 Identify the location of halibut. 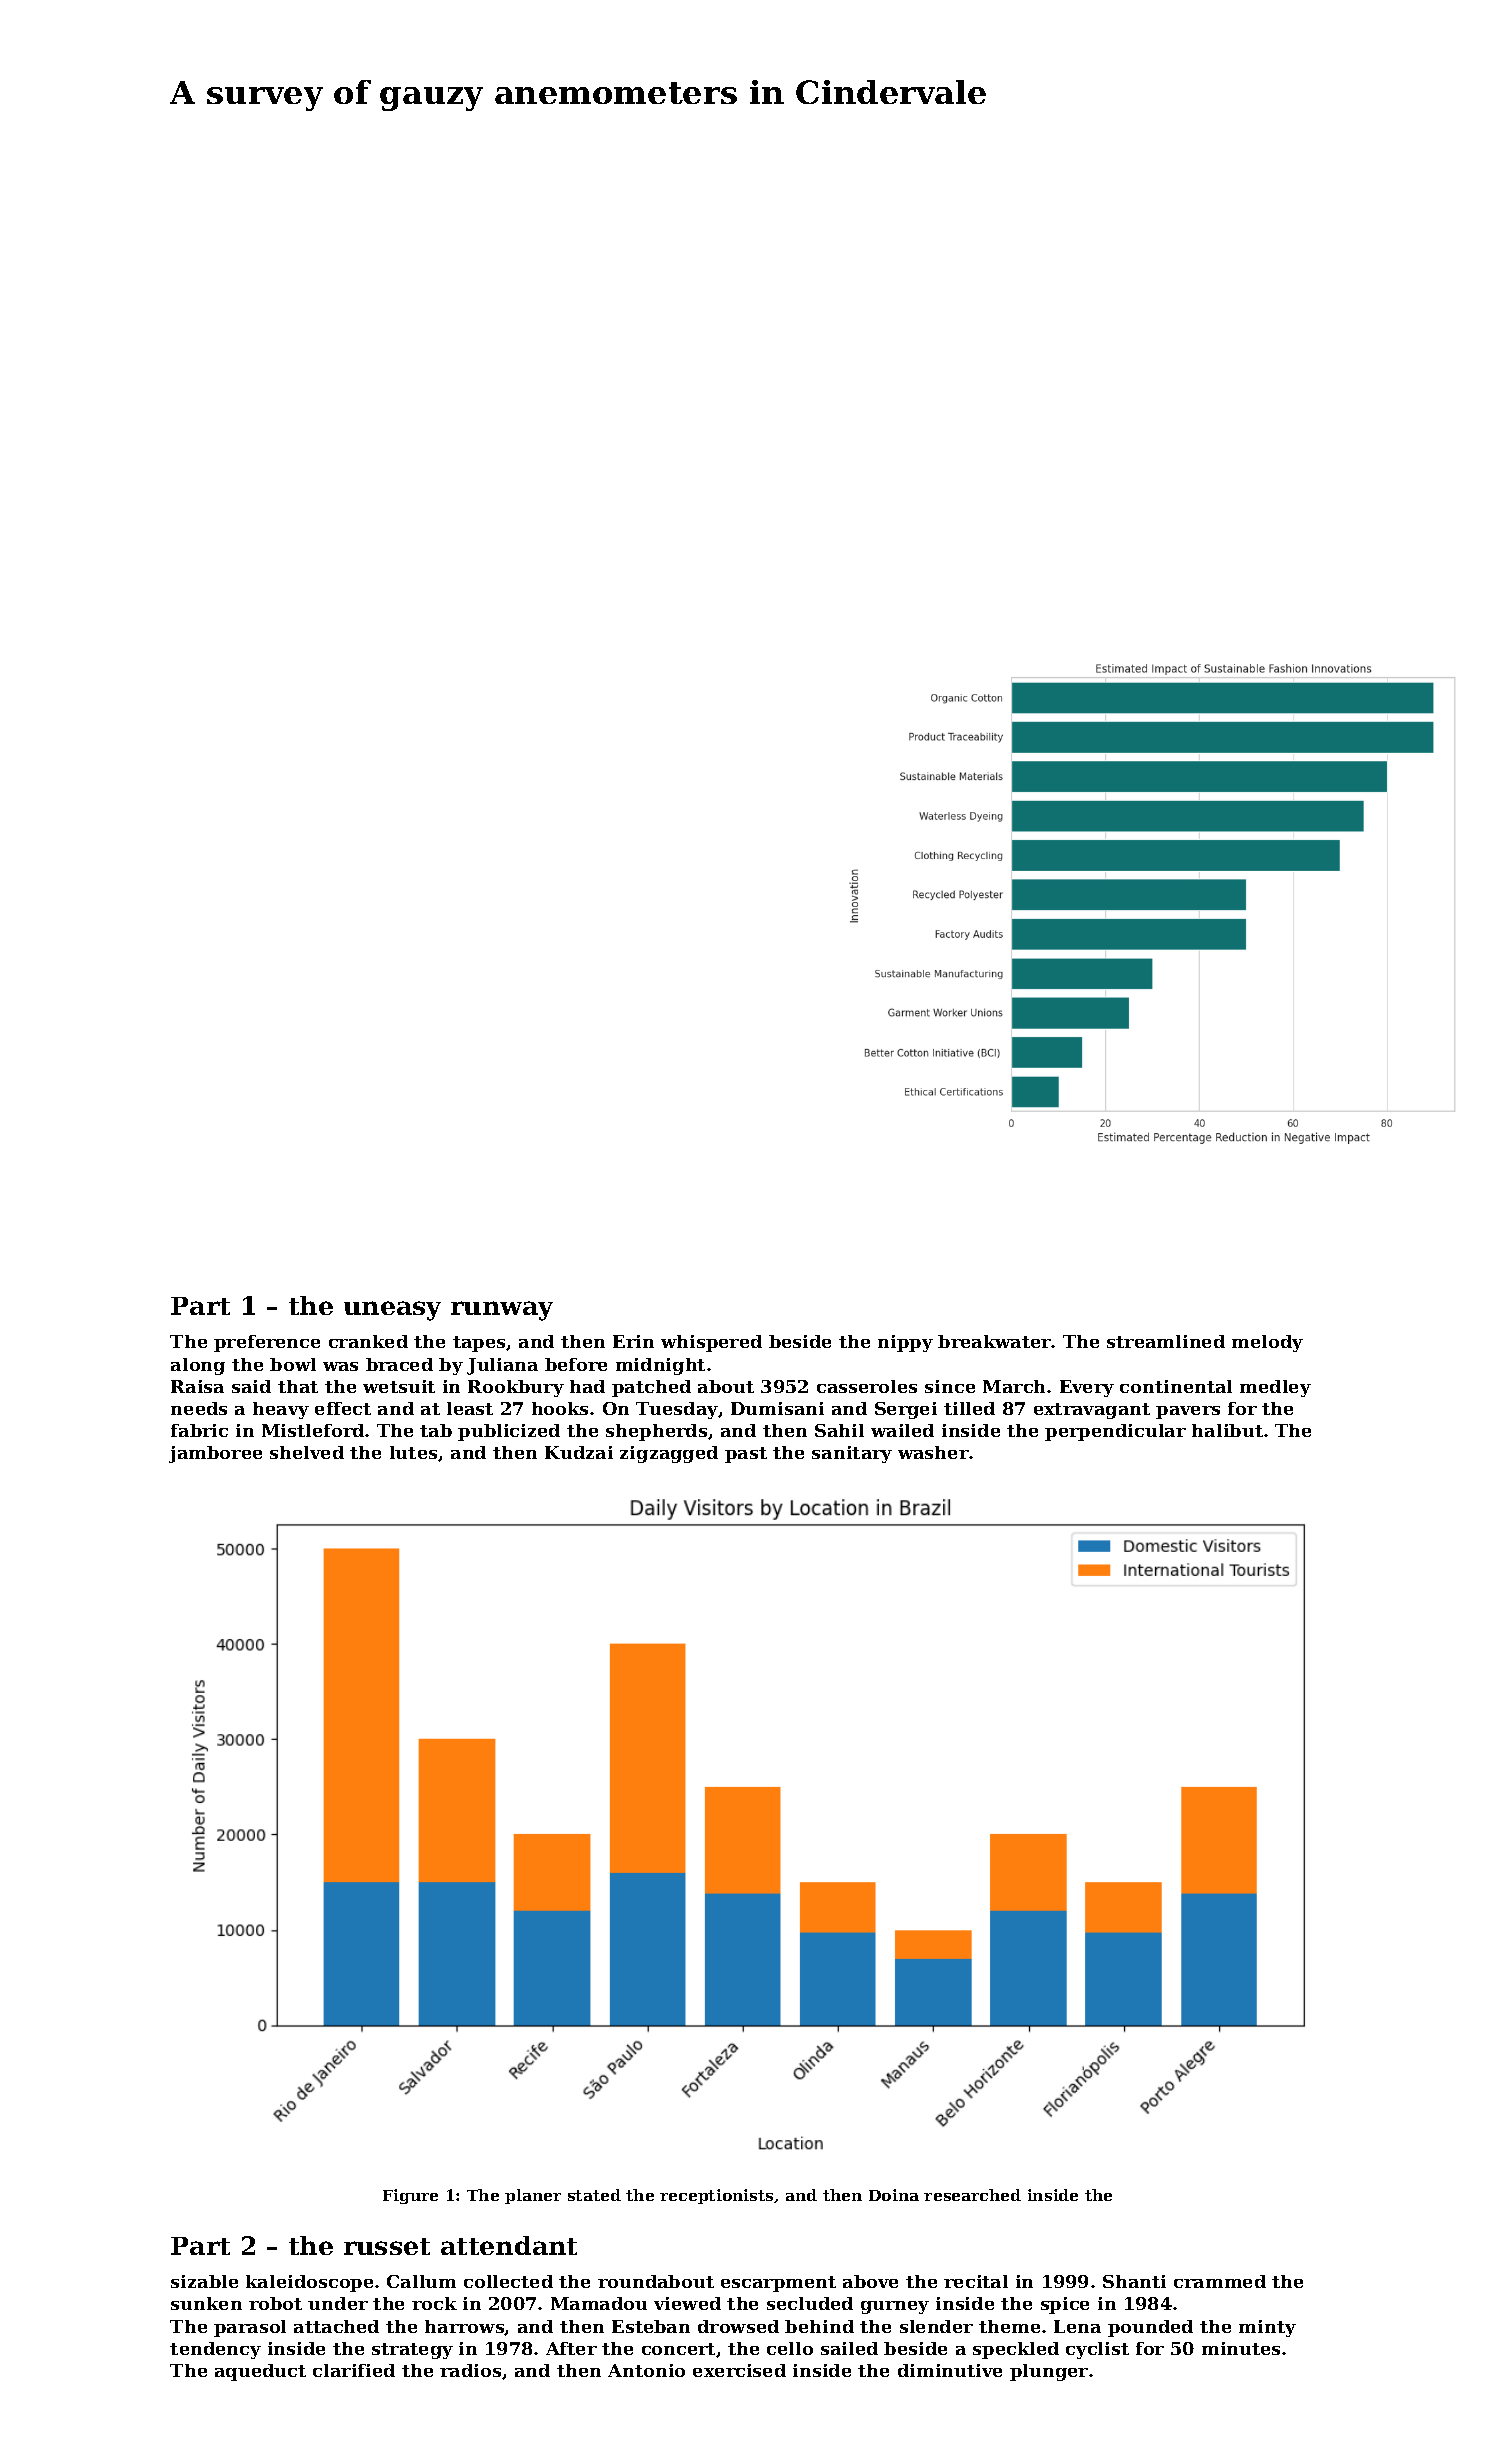
(1227, 1430).
